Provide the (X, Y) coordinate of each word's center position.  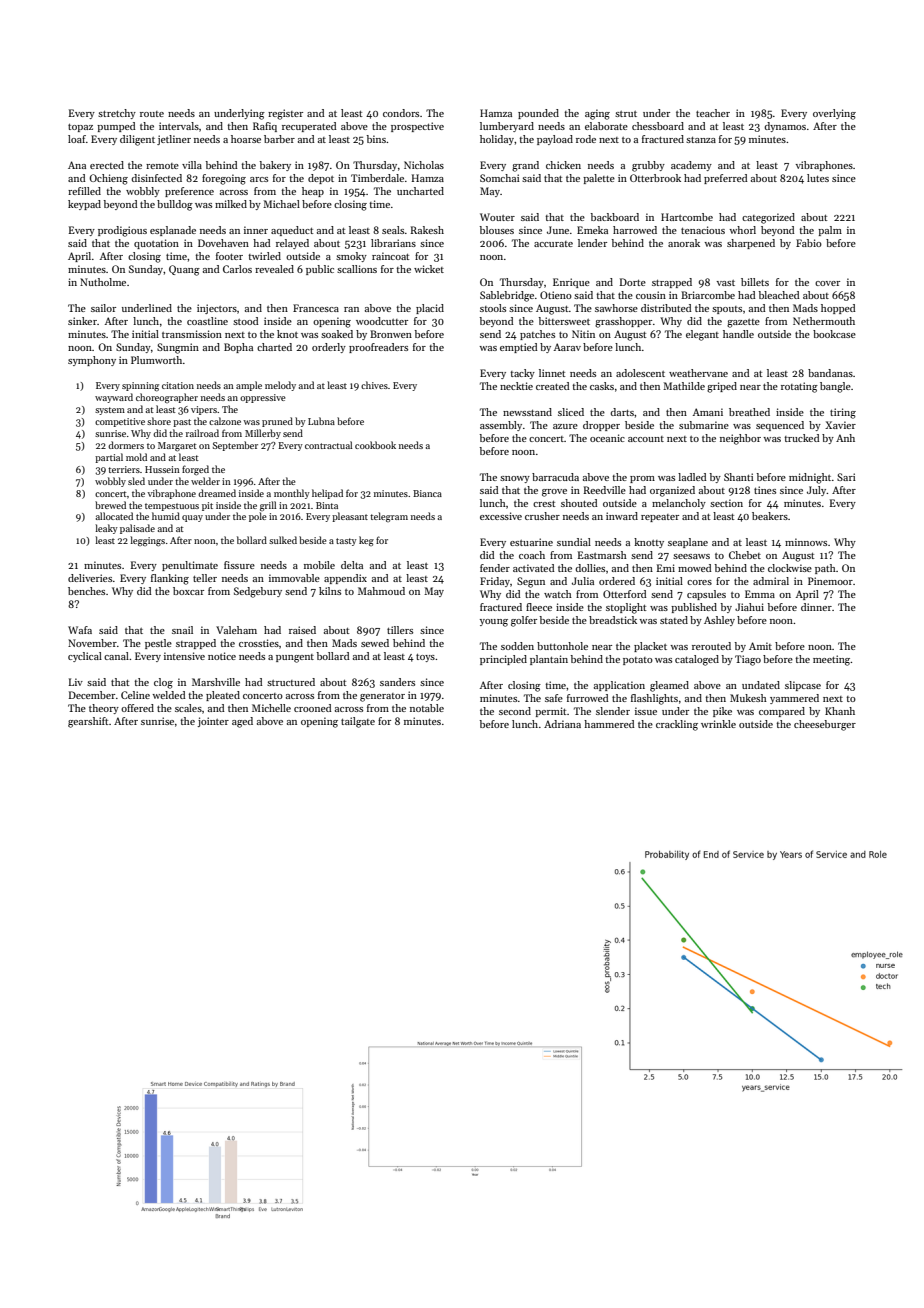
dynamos (785, 127)
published (694, 608)
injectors (217, 309)
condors (401, 113)
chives (374, 385)
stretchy (117, 114)
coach (532, 555)
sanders (397, 682)
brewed (110, 505)
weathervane (698, 373)
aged (242, 722)
